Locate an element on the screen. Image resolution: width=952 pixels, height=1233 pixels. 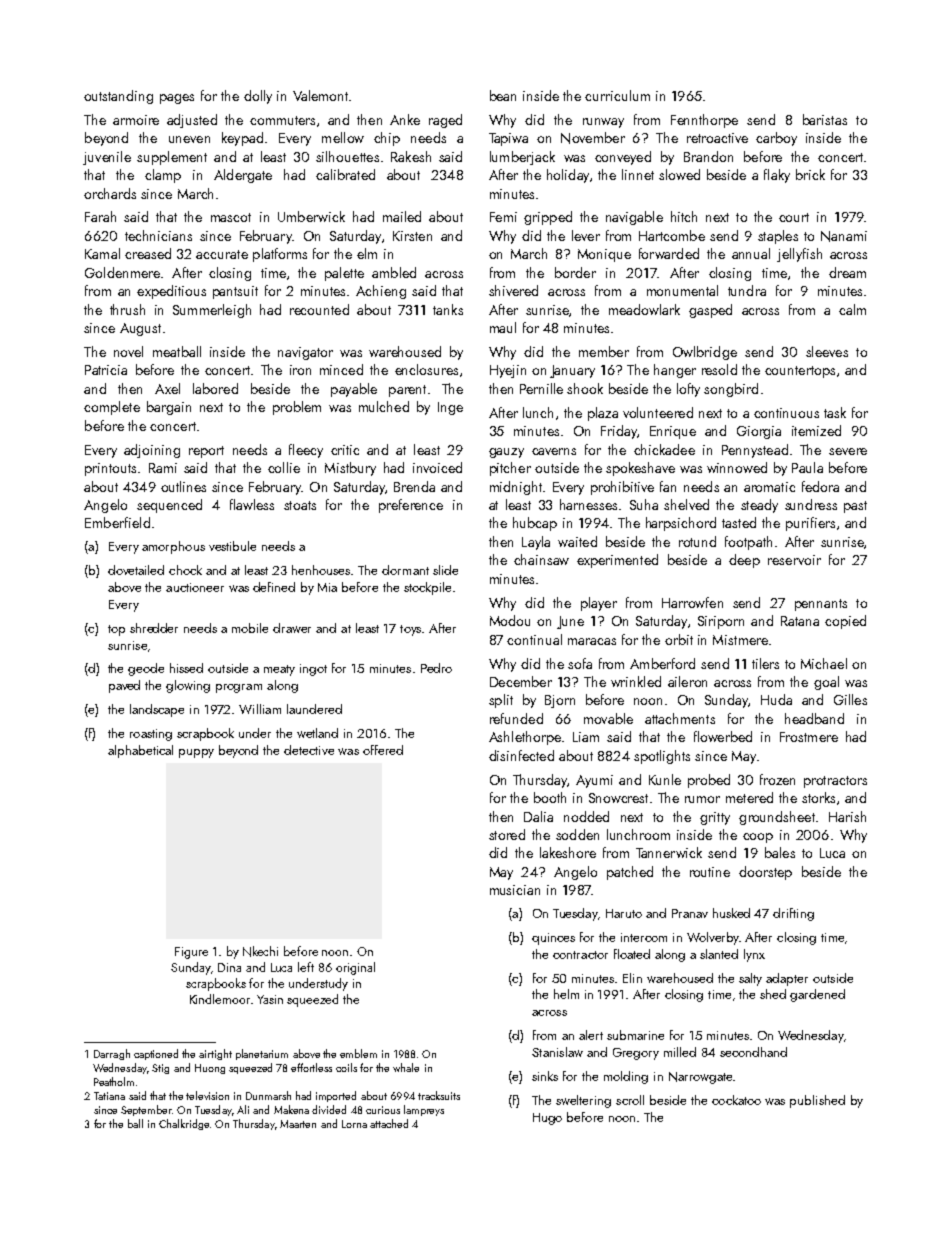
musician is located at coordinates (515, 890).
